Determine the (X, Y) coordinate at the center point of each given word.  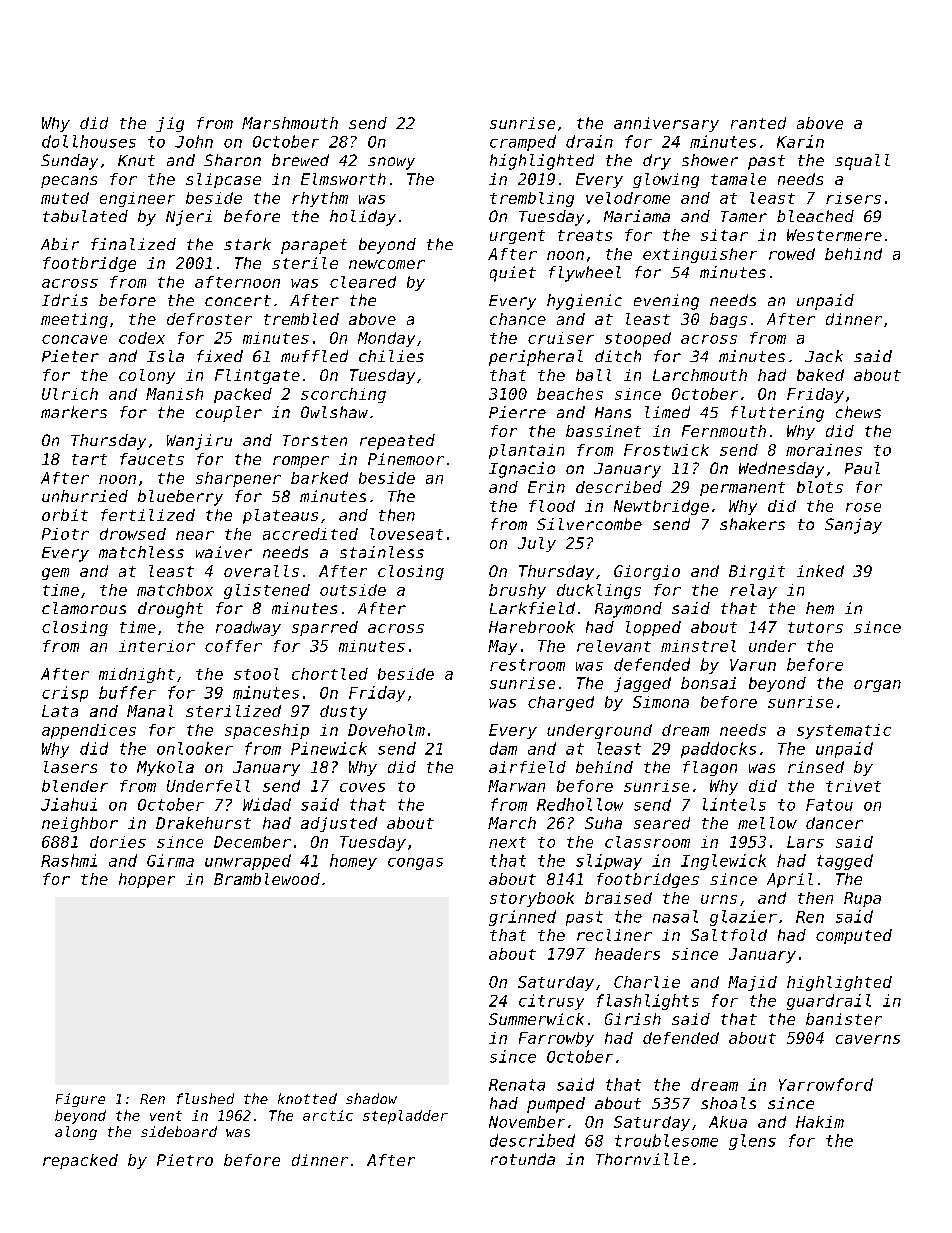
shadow (371, 1098)
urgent (517, 237)
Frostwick (666, 450)
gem (55, 574)
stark (247, 244)
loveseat (406, 534)
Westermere (834, 235)
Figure (80, 1100)
